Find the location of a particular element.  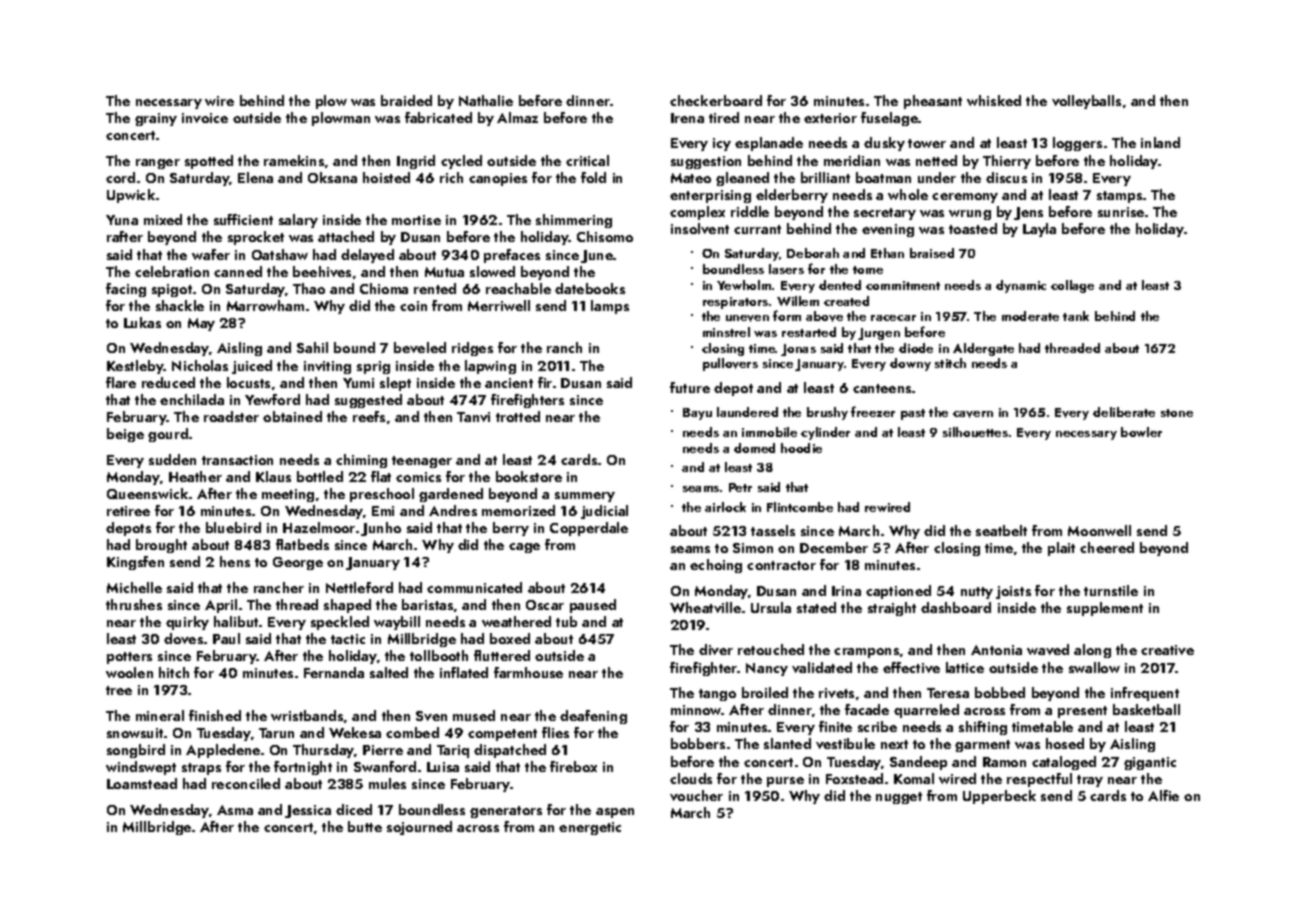

downy is located at coordinates (910, 364).
